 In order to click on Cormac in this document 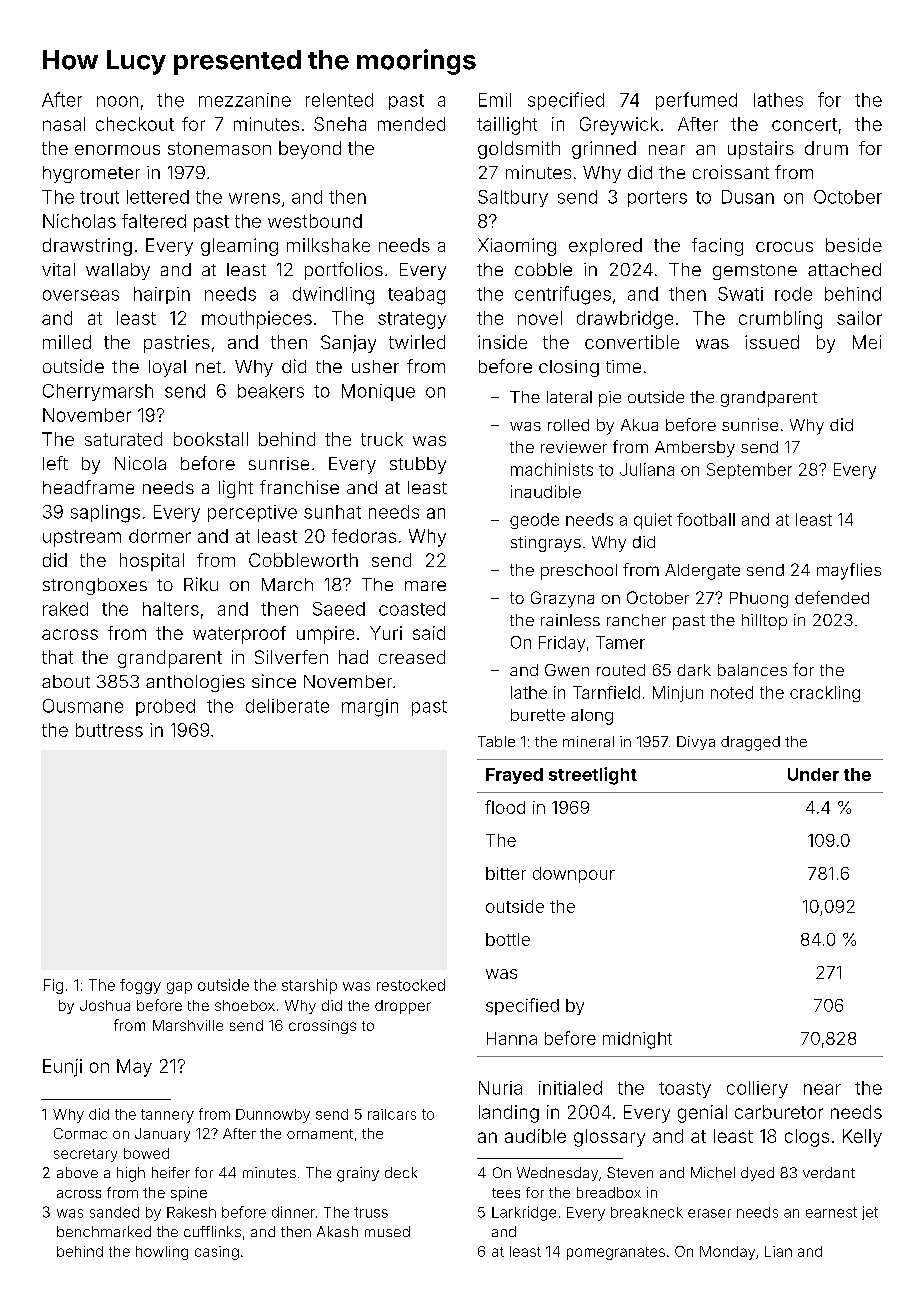, I will do `click(80, 1133)`.
